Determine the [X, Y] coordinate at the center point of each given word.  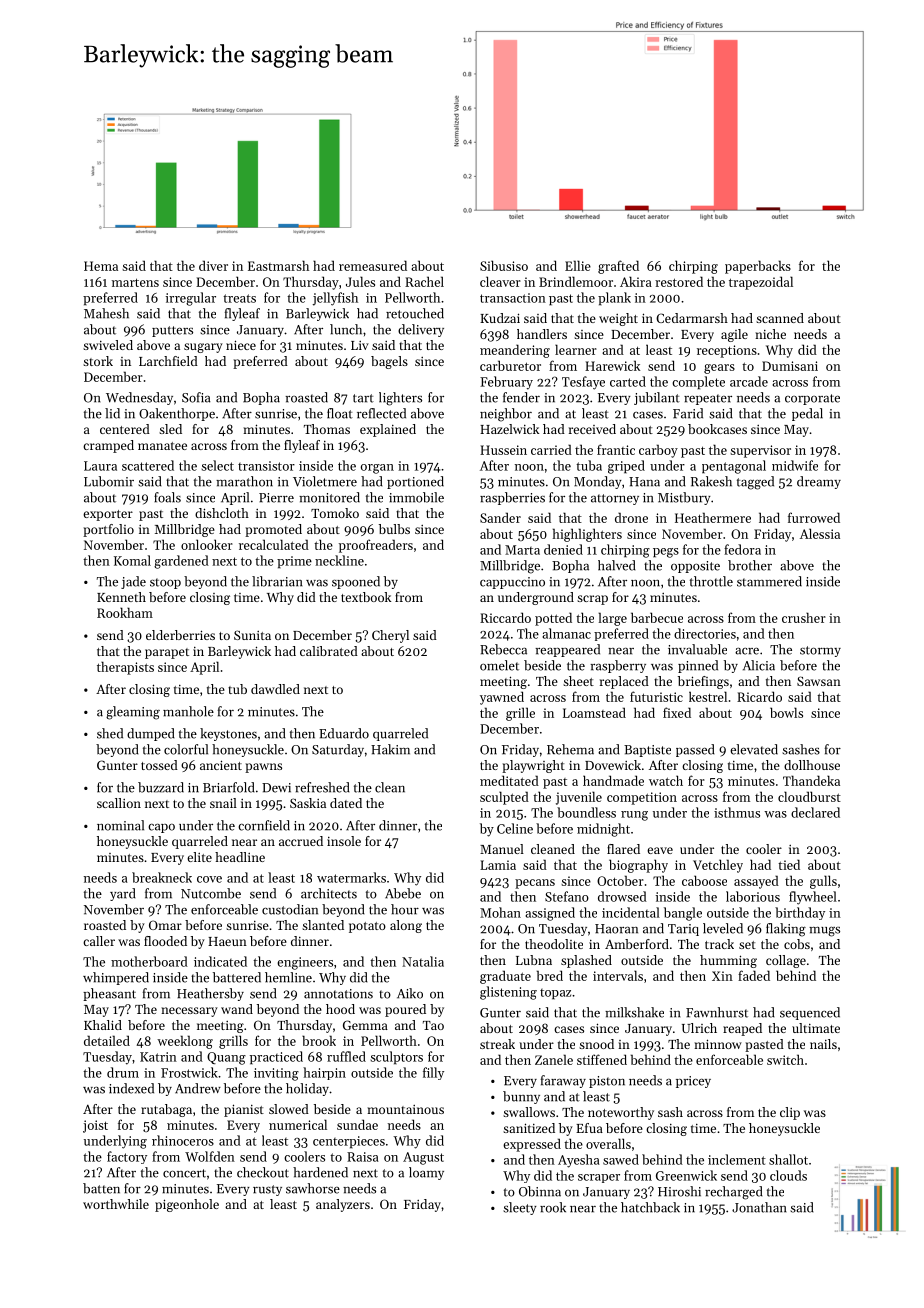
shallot [788, 1159]
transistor [266, 466]
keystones [228, 734]
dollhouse [812, 765]
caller [99, 941]
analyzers [343, 1205]
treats [239, 298]
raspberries [512, 498]
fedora [742, 549]
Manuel [502, 849]
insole [344, 841]
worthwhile [116, 1204]
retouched [415, 313]
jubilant [657, 398]
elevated [754, 749]
